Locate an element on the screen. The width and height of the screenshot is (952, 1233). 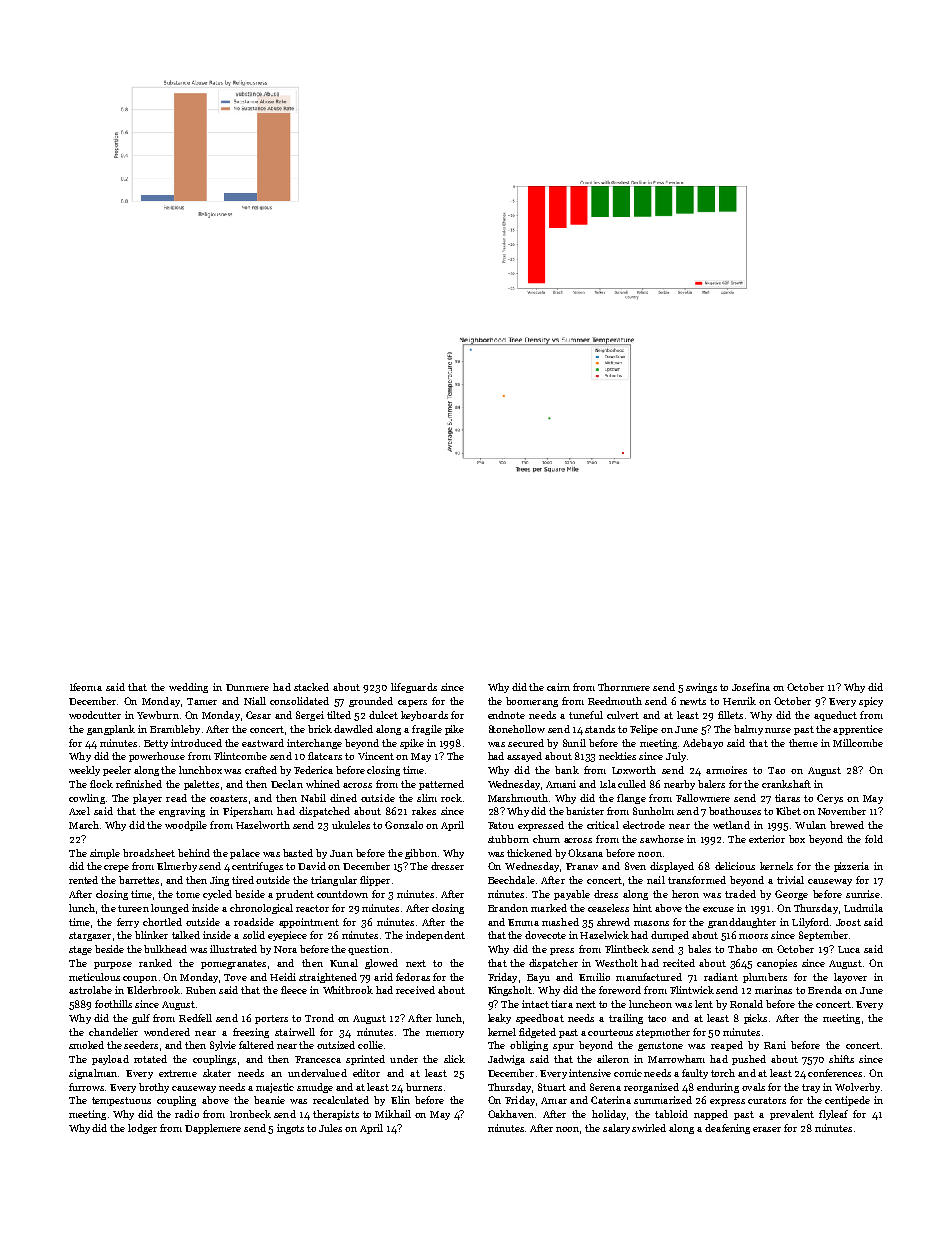
salary is located at coordinates (616, 1129).
